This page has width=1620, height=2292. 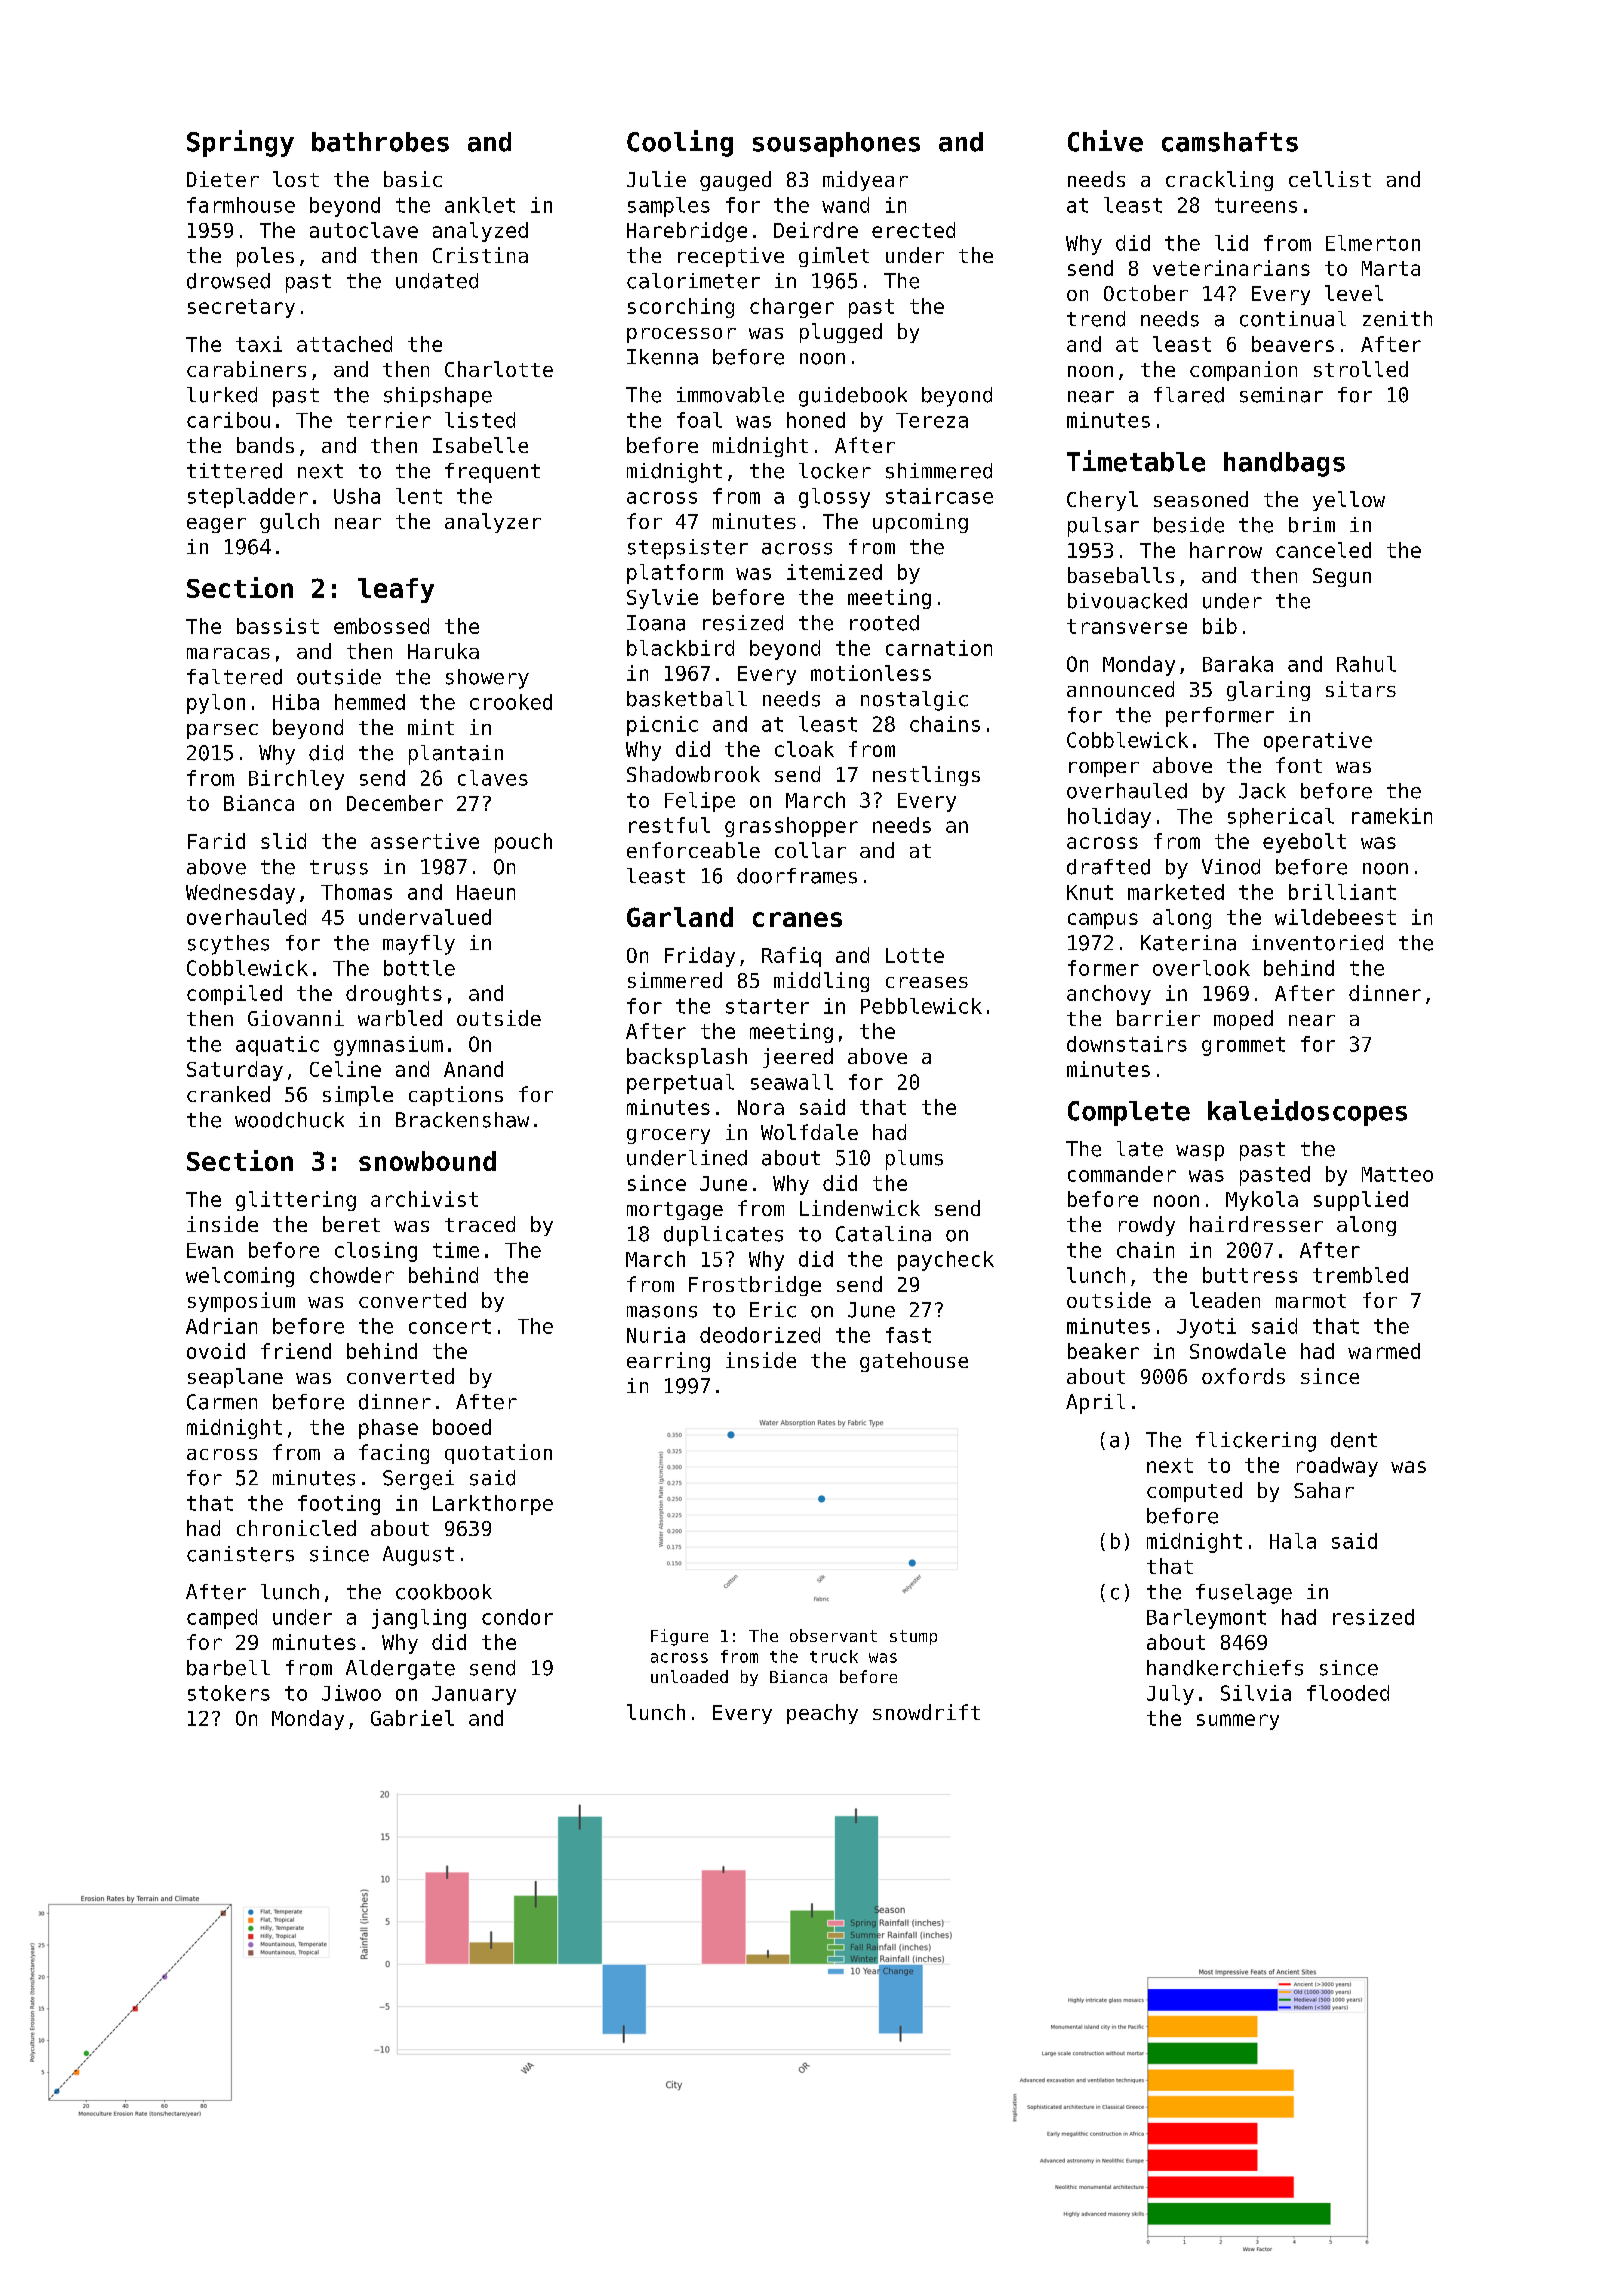 I want to click on Tereza, so click(x=932, y=420).
